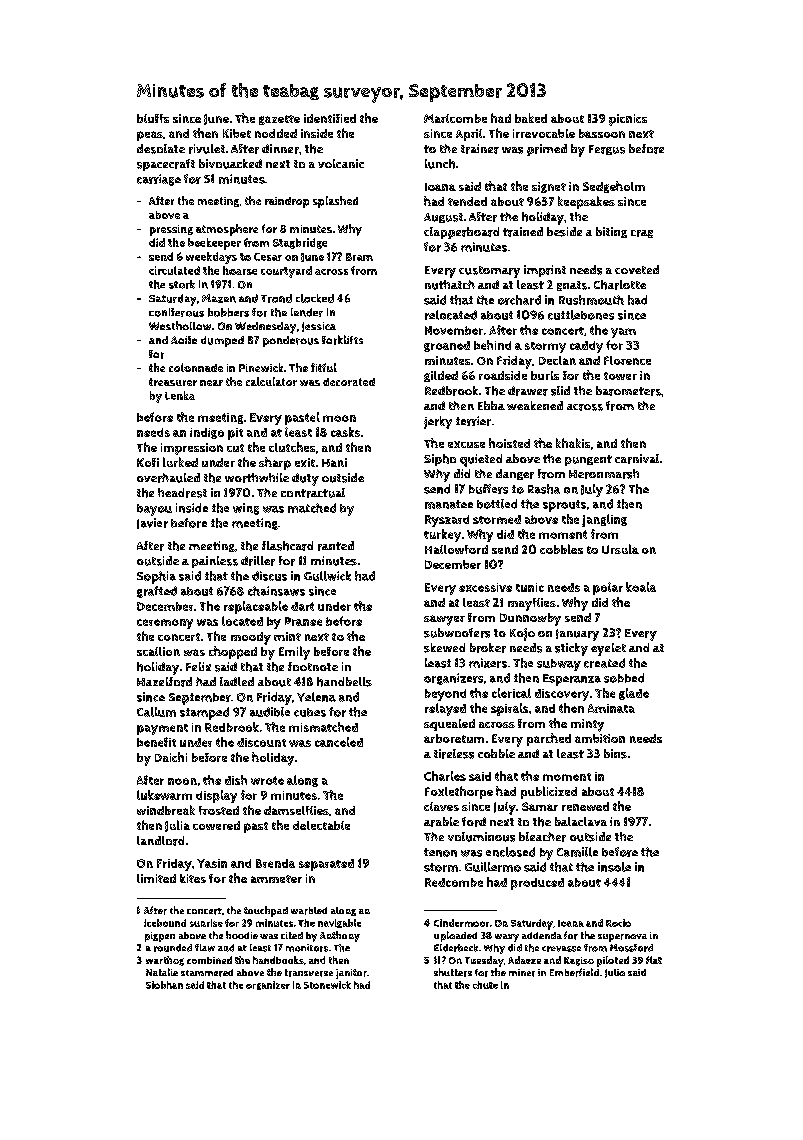 This screenshot has height=1140, width=803. Describe the element at coordinates (237, 133) in the screenshot. I see `Kibet` at that location.
